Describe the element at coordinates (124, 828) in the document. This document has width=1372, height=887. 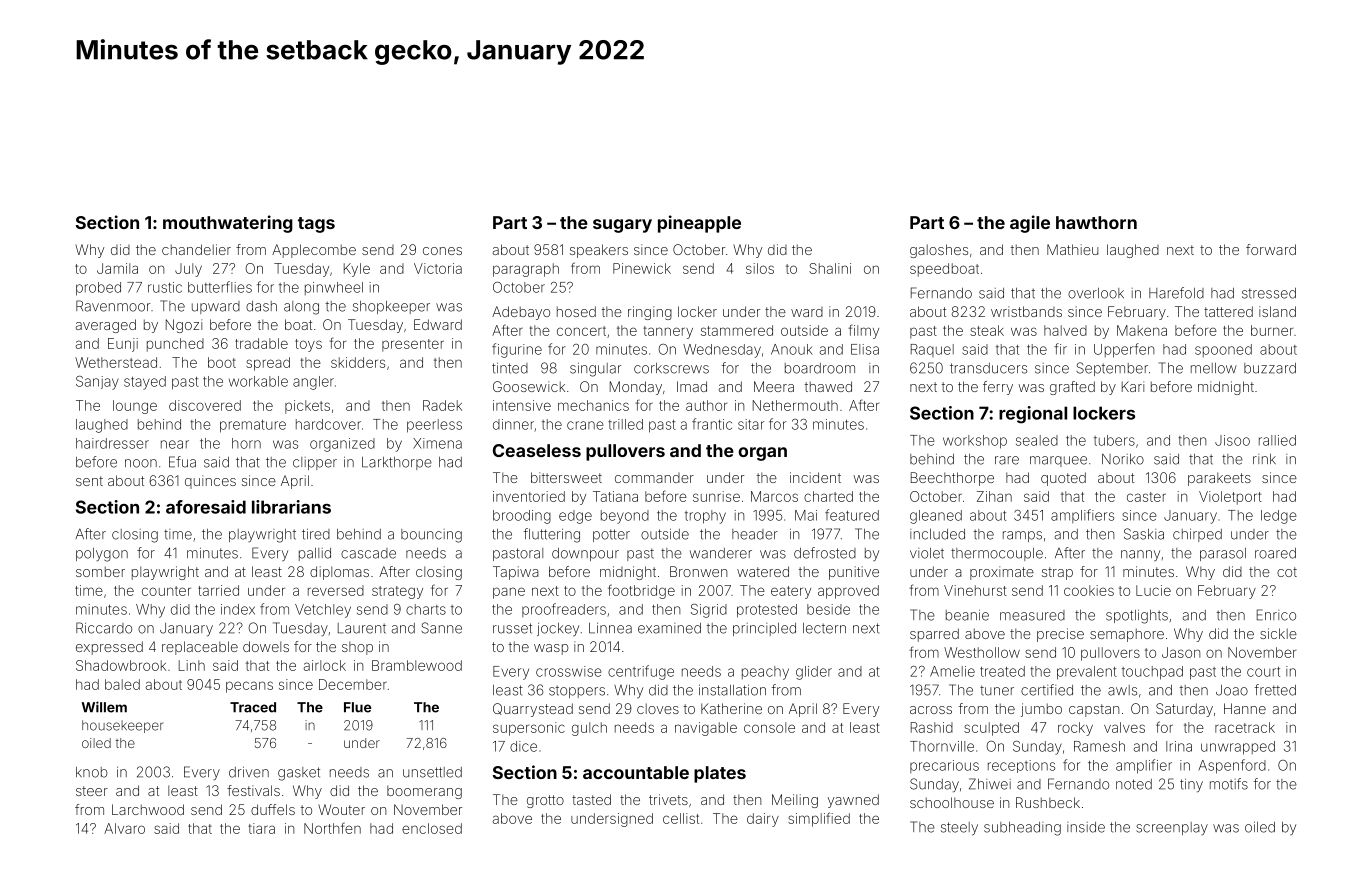
I see `Alvaro` at that location.
